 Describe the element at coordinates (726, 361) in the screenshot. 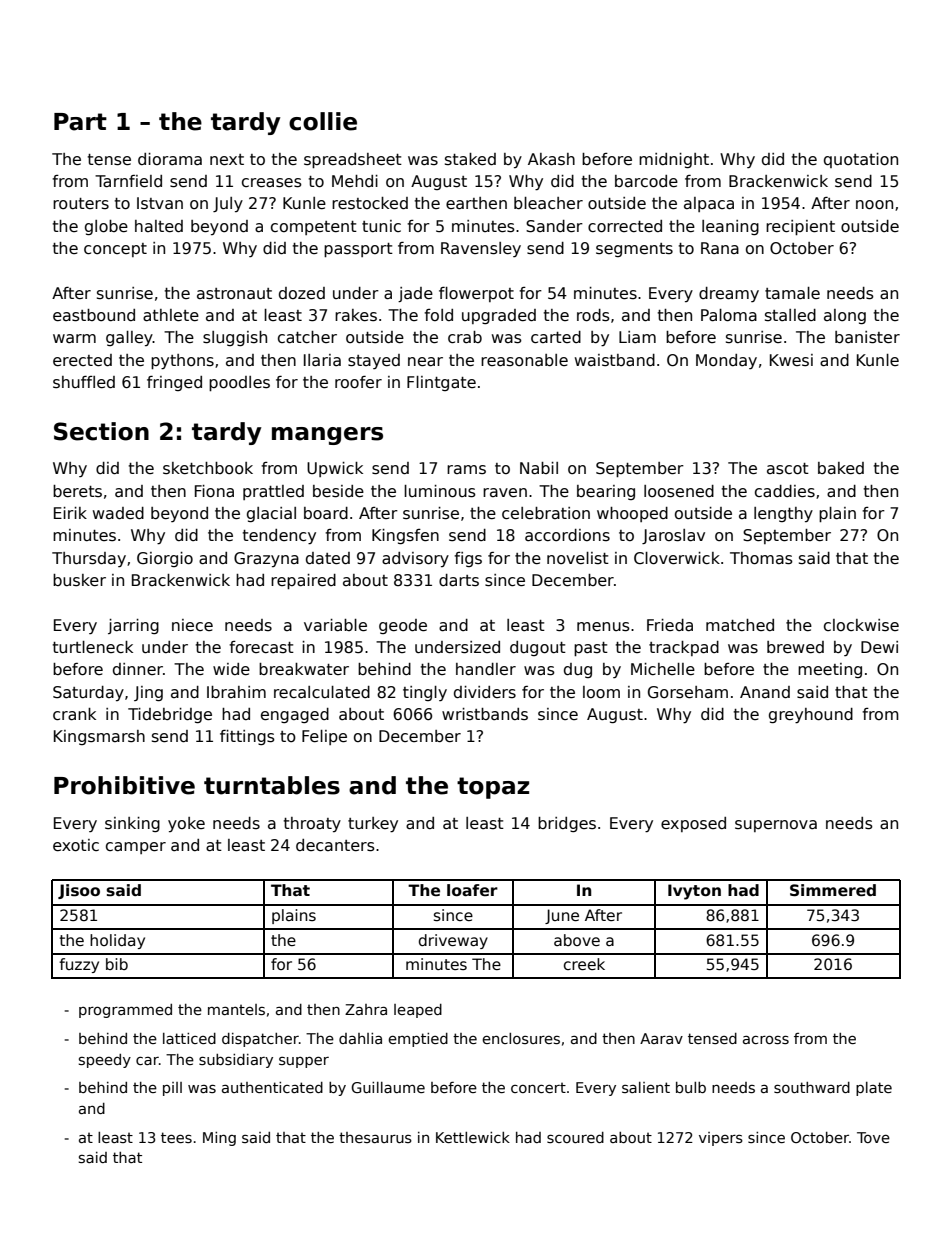

I see `Monday` at that location.
